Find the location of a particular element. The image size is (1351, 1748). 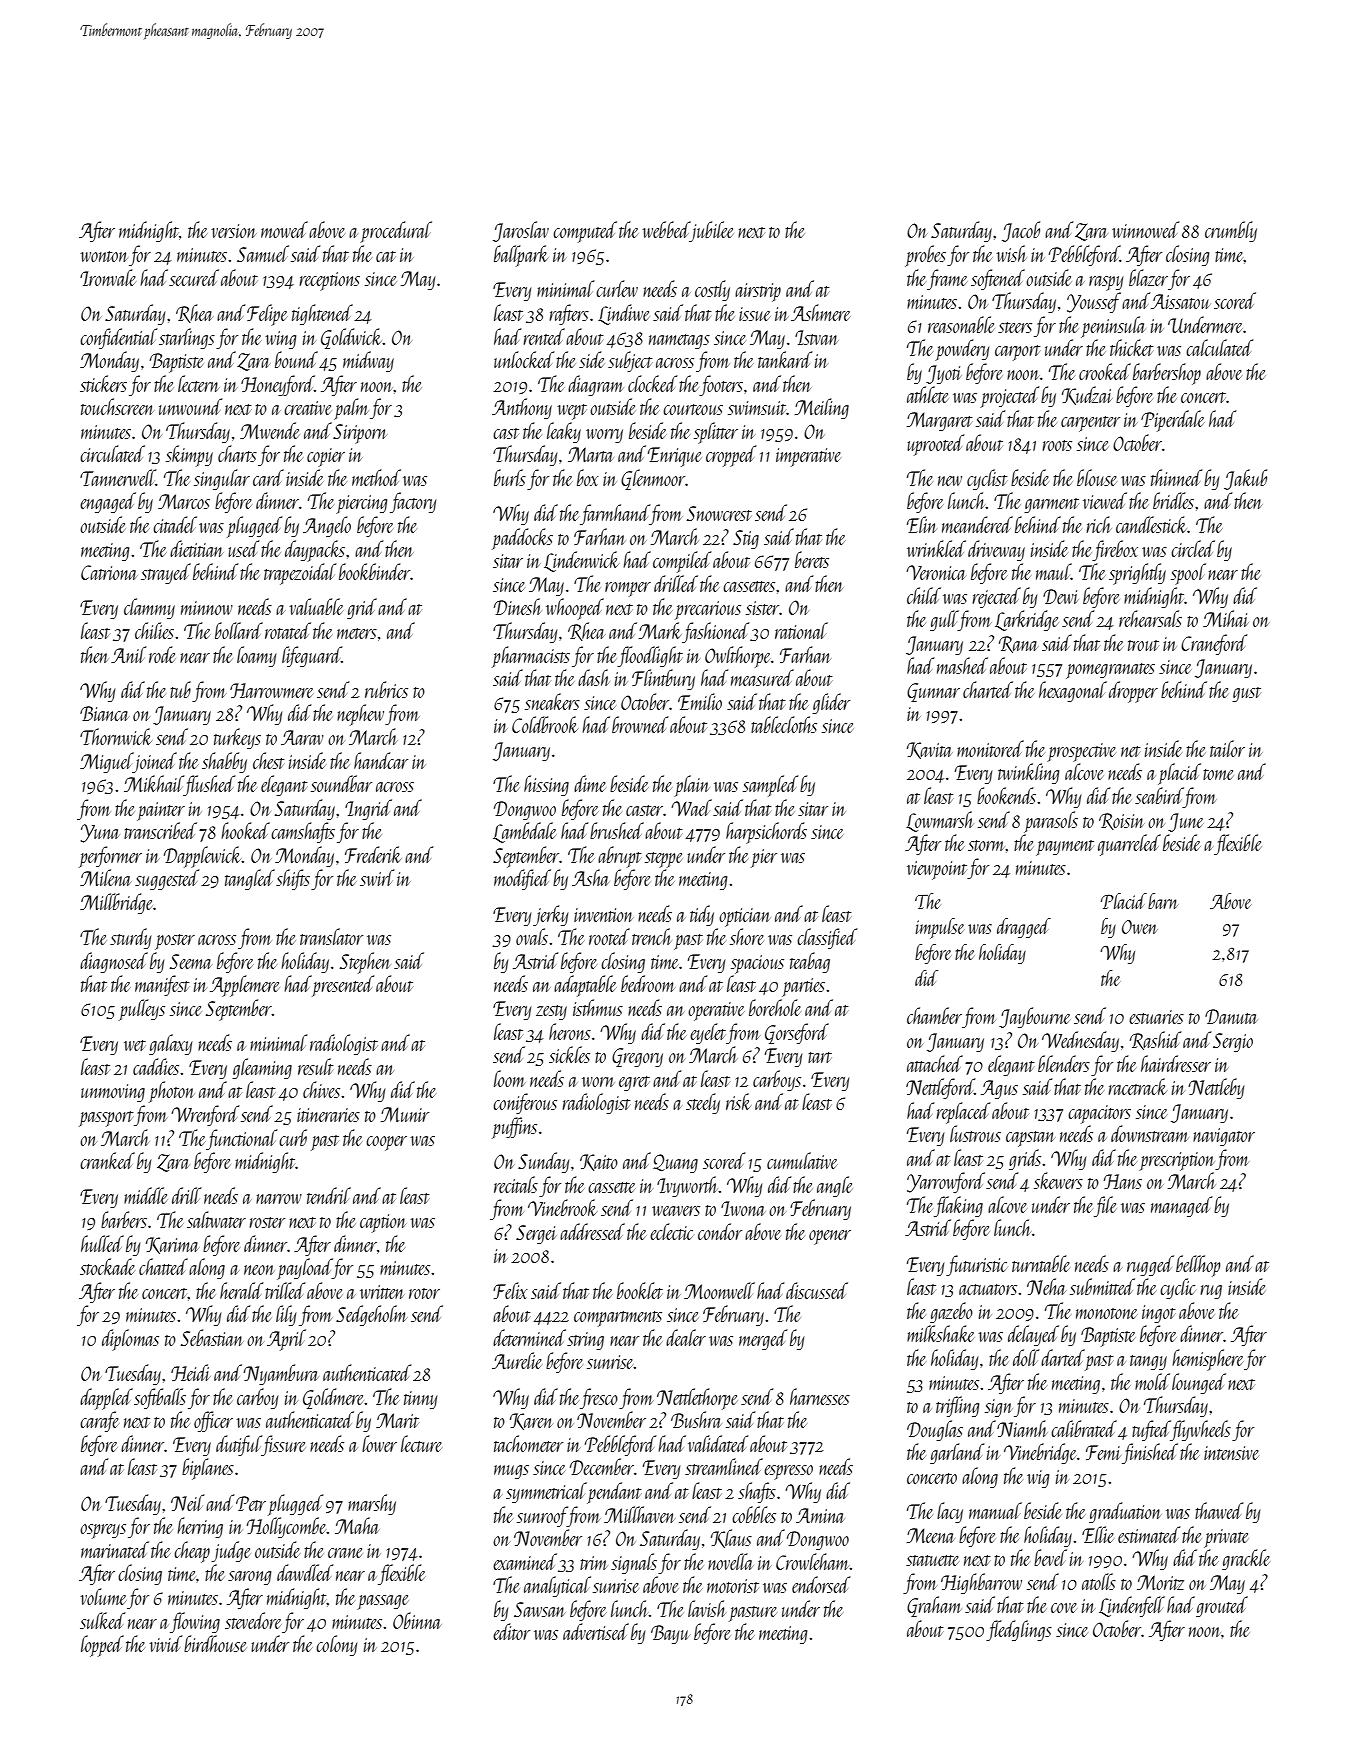

mowed is located at coordinates (284, 229).
